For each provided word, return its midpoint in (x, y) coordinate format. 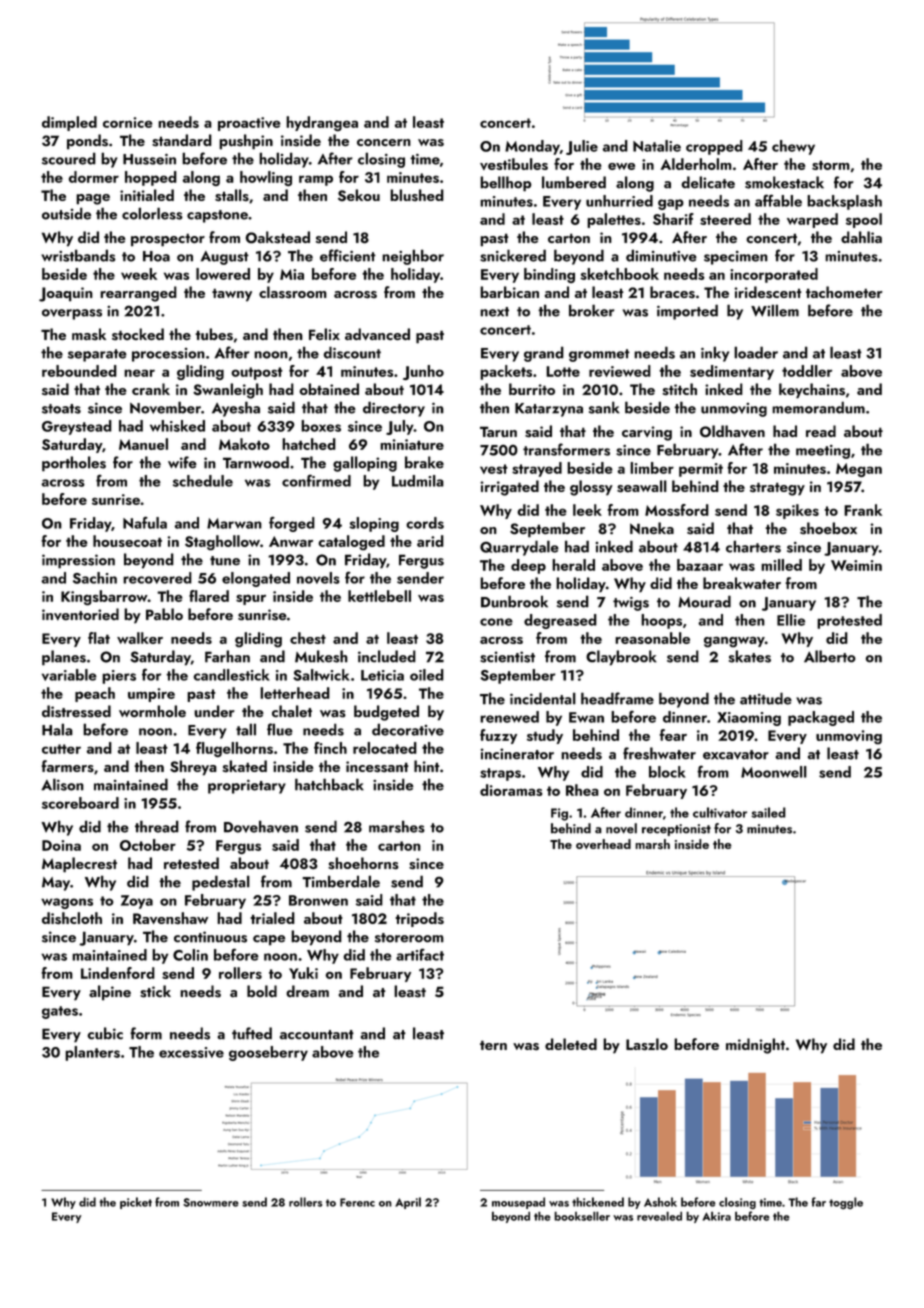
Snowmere (211, 1202)
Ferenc (357, 1202)
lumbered (574, 182)
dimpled (69, 123)
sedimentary (732, 372)
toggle (846, 1203)
